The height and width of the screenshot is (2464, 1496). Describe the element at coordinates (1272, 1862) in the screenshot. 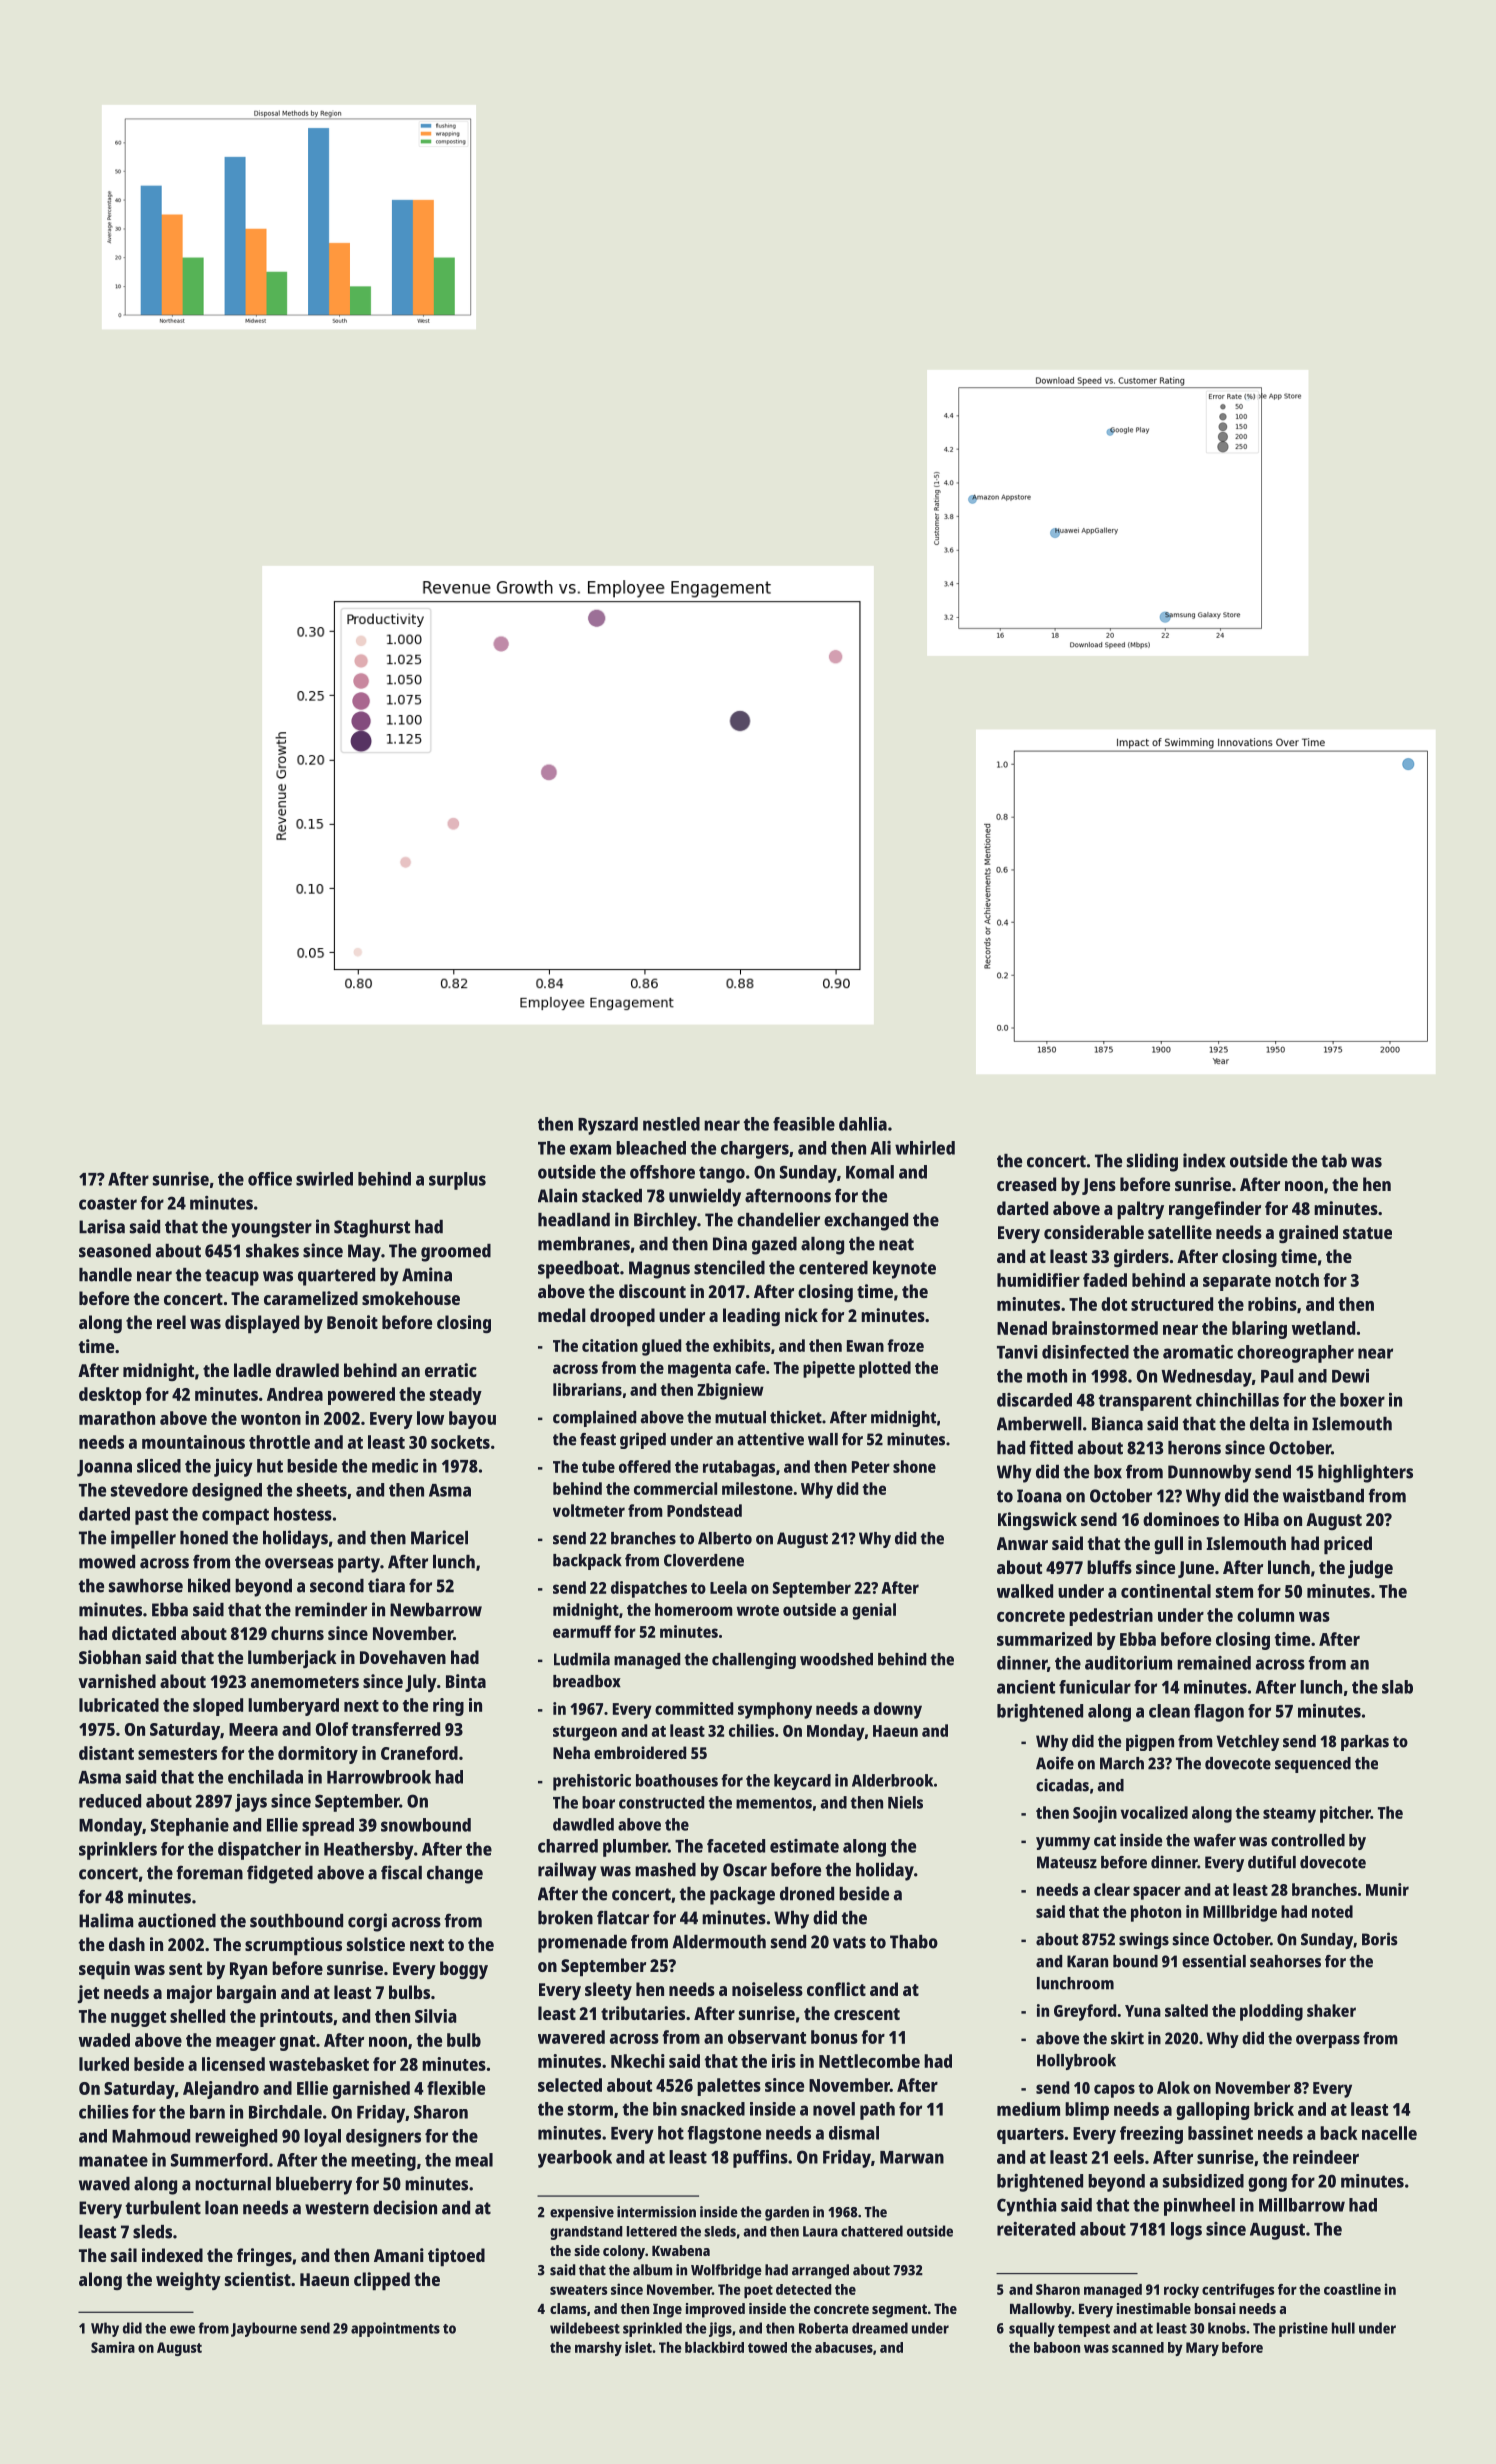

I see `dutiful` at that location.
